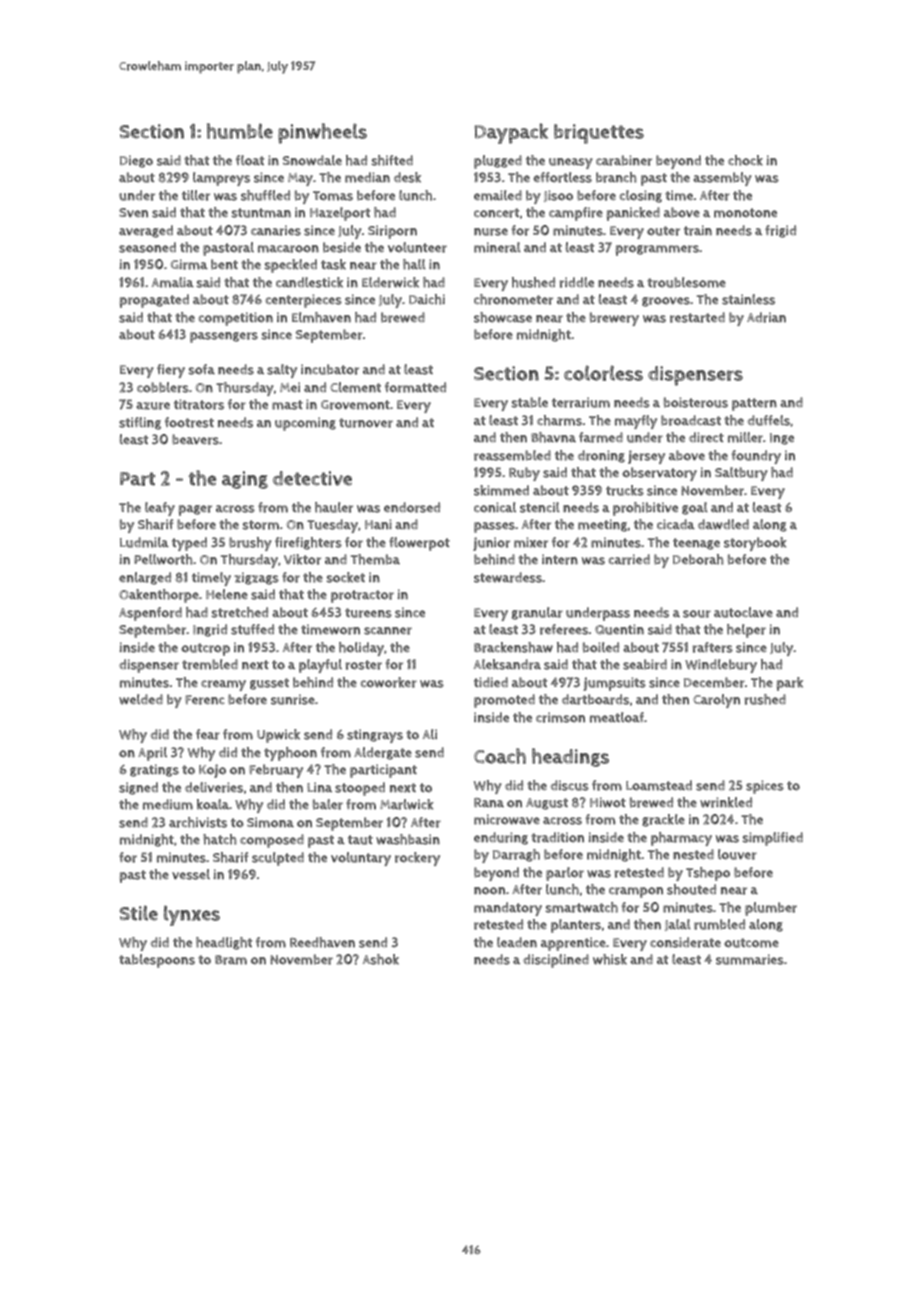 Image resolution: width=924 pixels, height=1308 pixels. Describe the element at coordinates (322, 133) in the screenshot. I see `pinwheels` at that location.
